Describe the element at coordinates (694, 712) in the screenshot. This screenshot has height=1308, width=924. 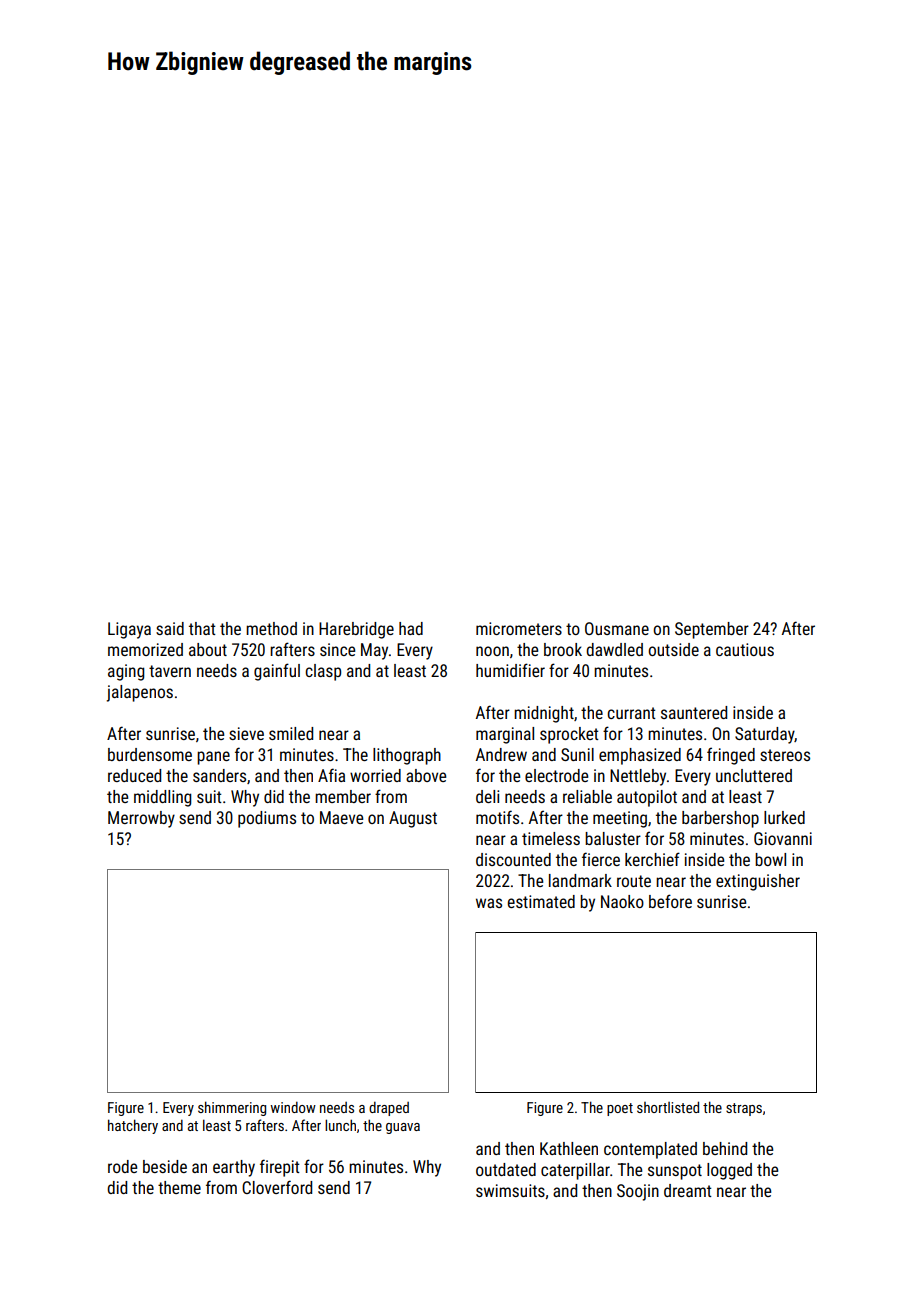
I see `sauntered` at that location.
